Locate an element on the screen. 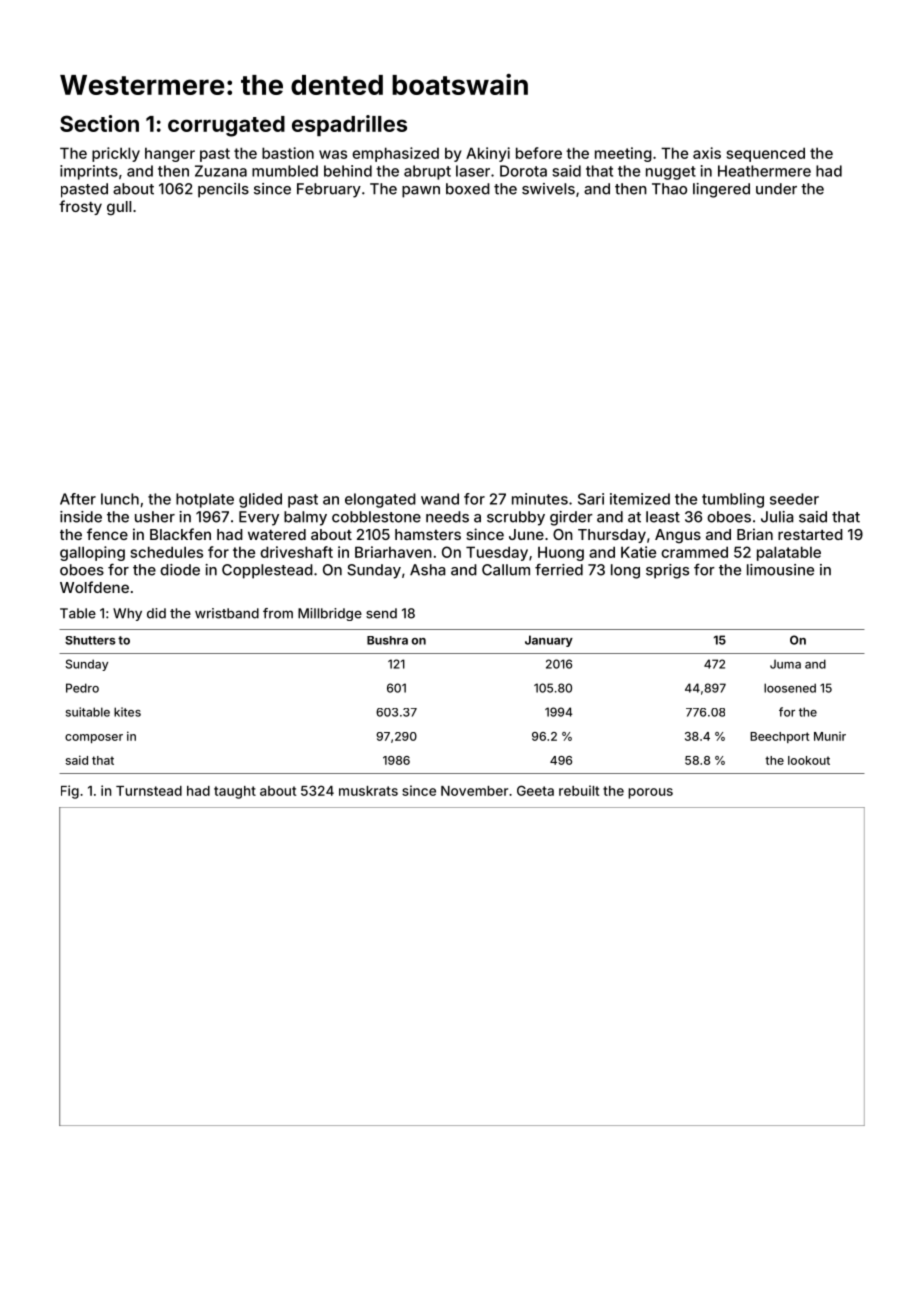  cobblestone is located at coordinates (376, 517).
